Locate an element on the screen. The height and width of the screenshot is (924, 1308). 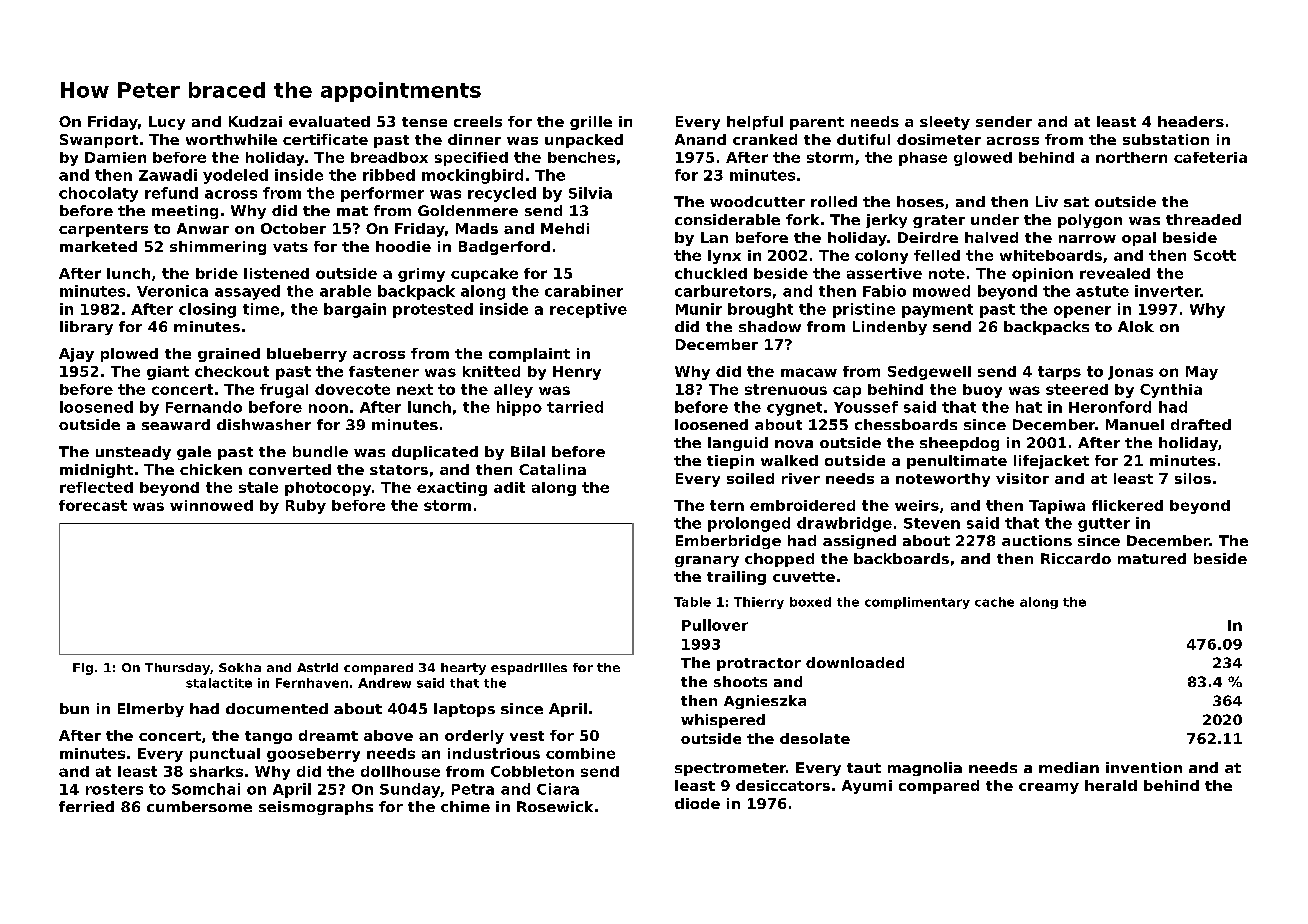
Alok is located at coordinates (1136, 326).
